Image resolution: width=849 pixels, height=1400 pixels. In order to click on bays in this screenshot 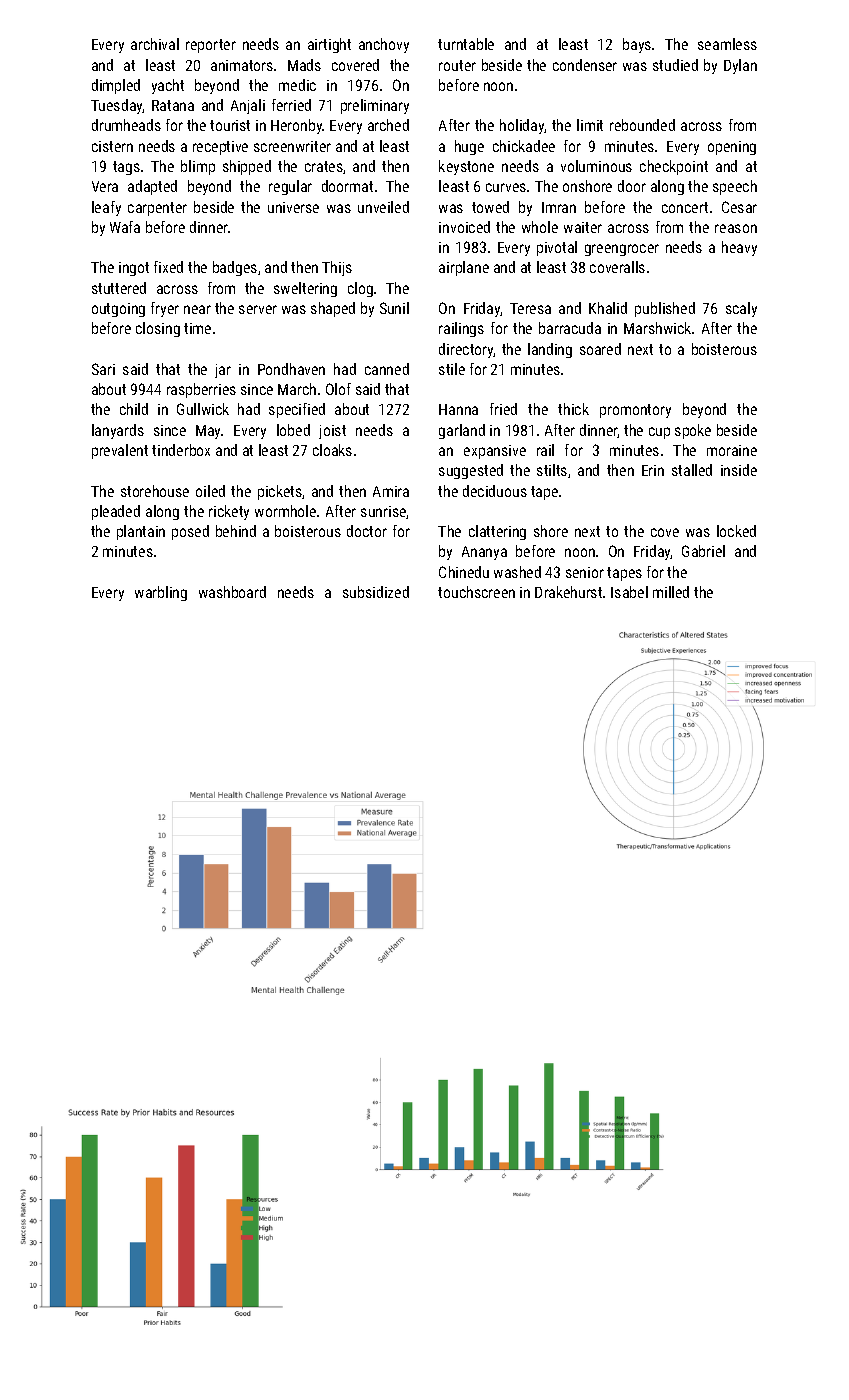, I will do `click(637, 45)`.
